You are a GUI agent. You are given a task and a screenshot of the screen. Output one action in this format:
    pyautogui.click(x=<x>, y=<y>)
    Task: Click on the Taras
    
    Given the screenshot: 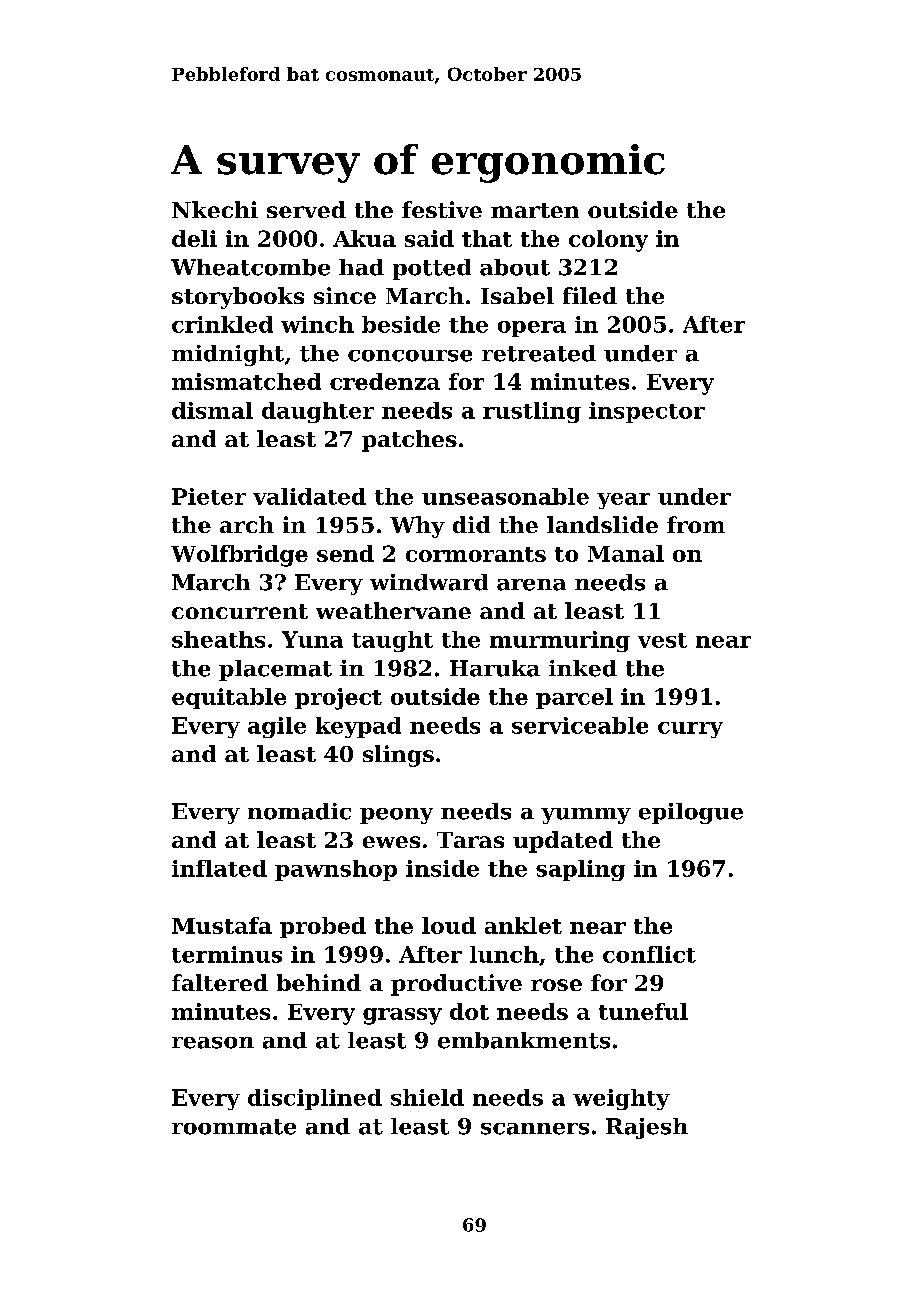 What is the action you would take?
    pyautogui.click(x=470, y=840)
